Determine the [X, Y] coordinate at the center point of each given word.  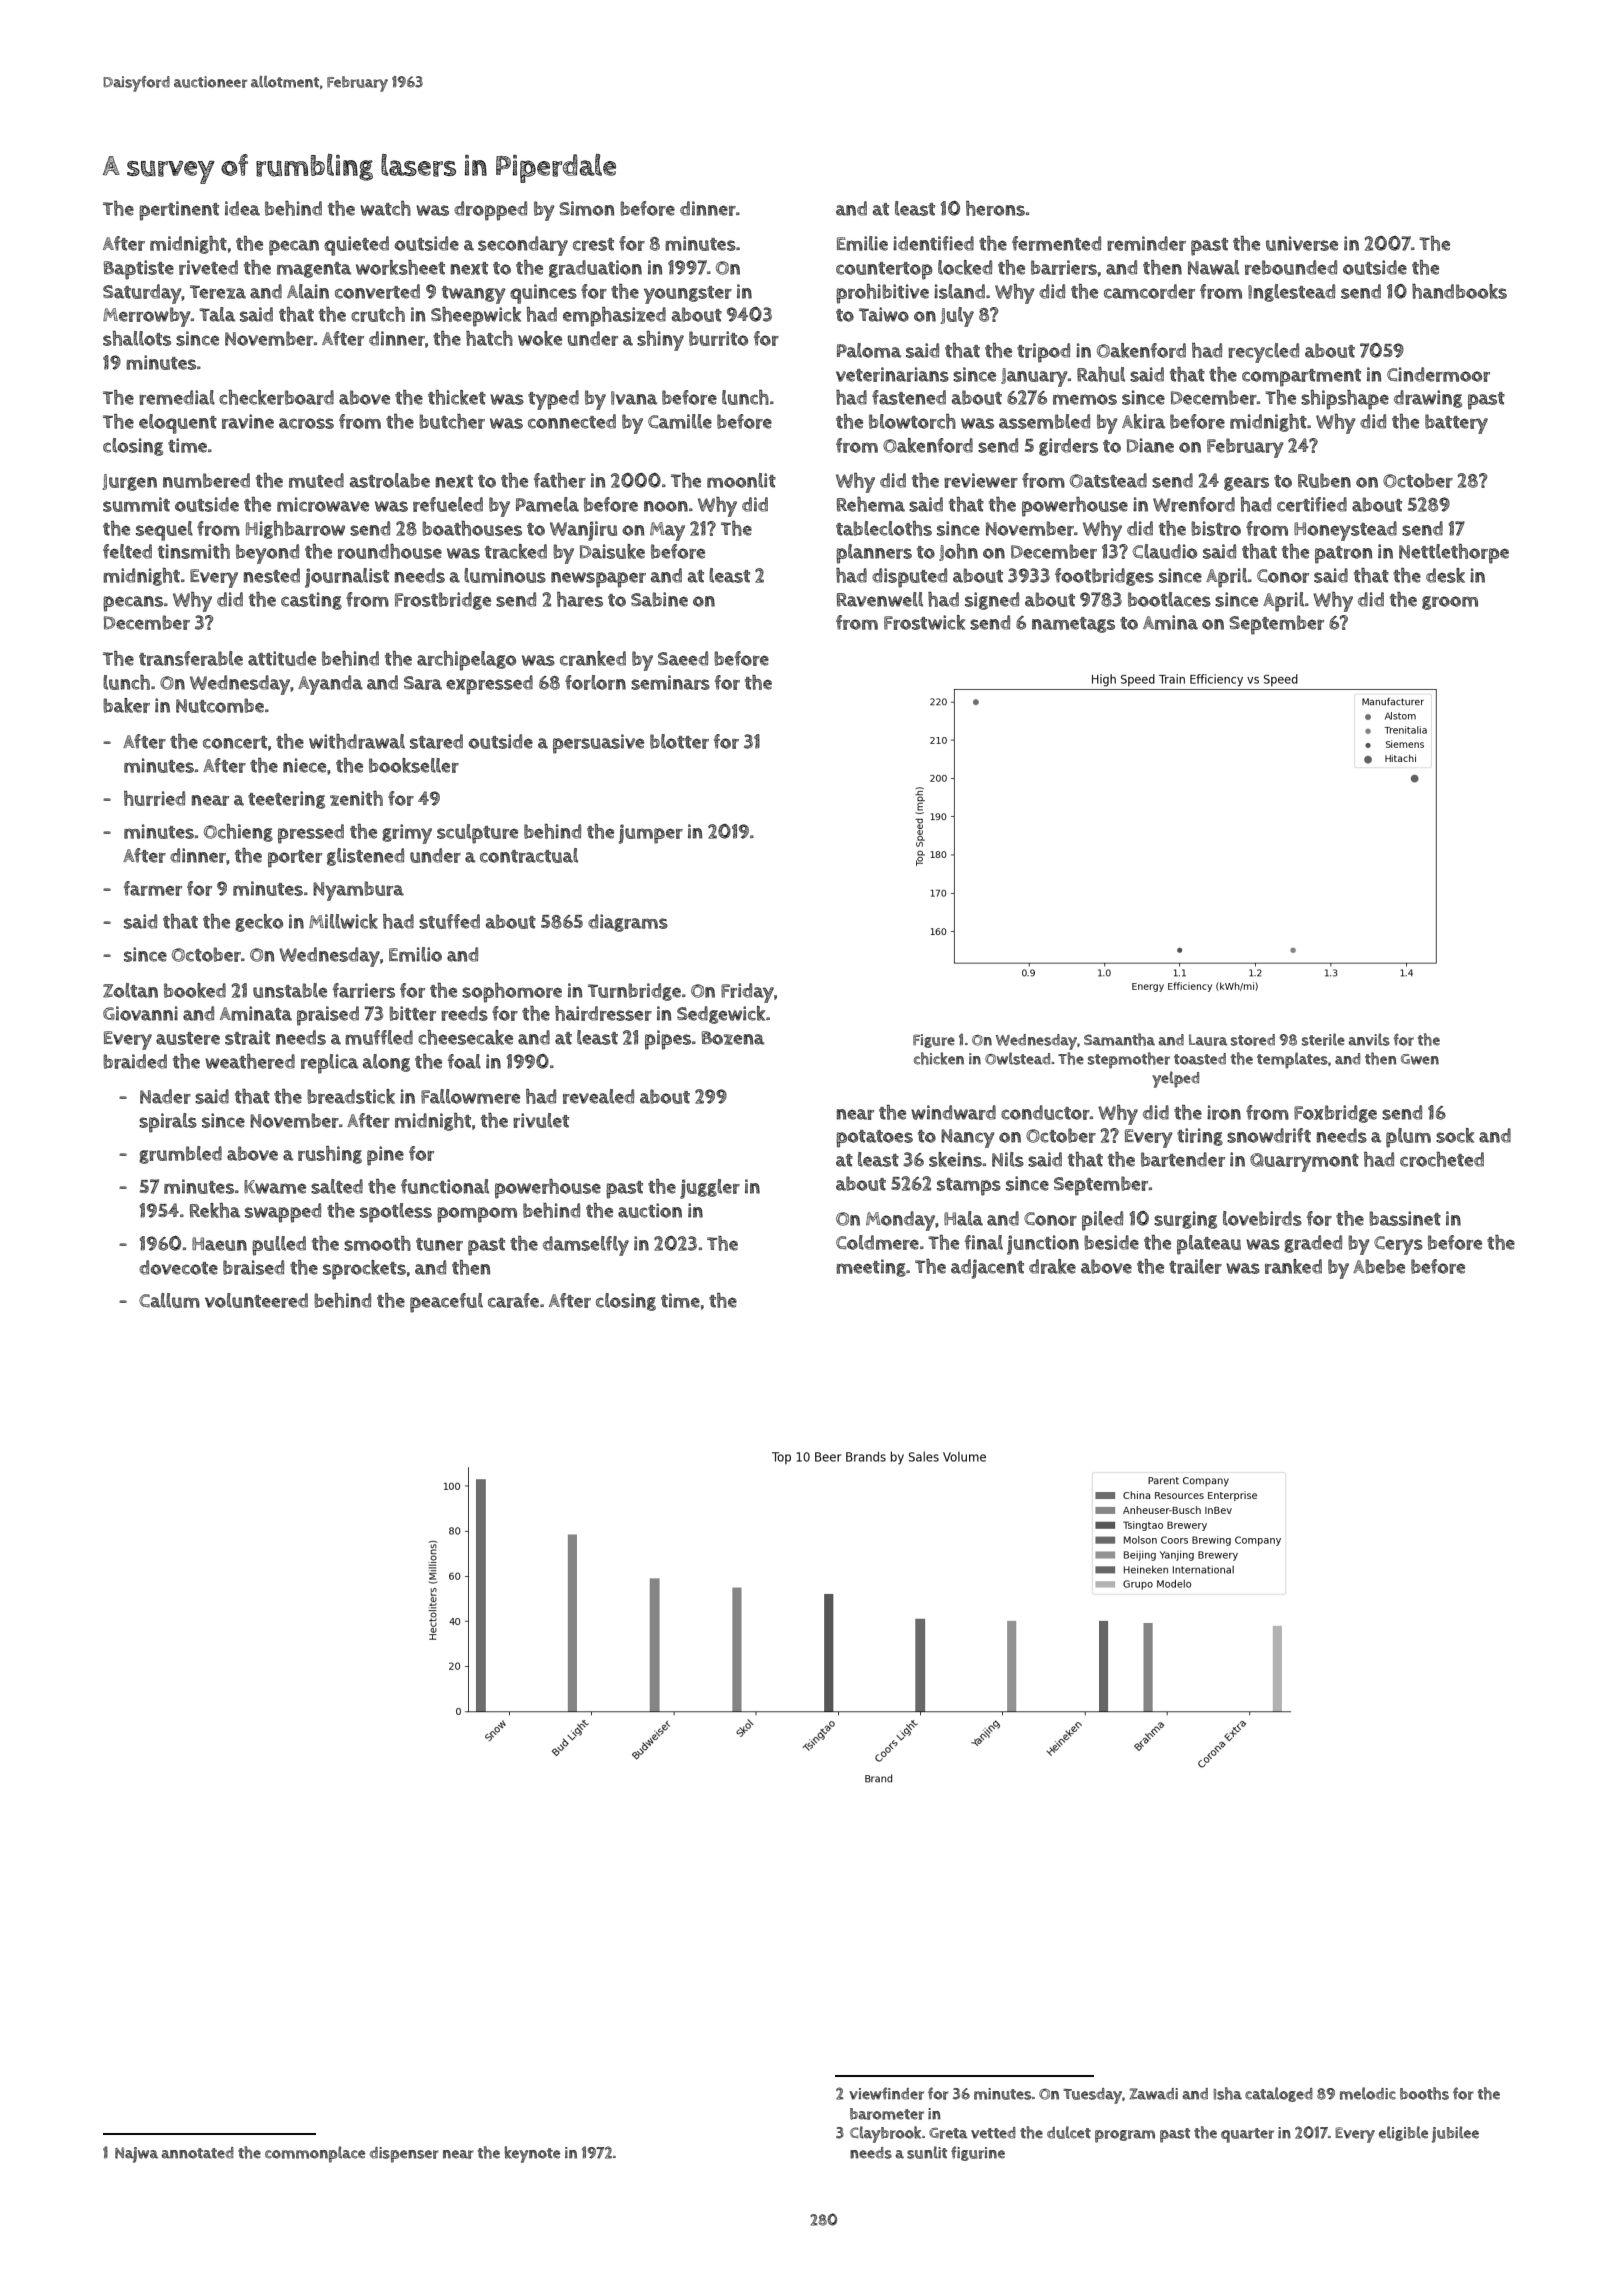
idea [242, 208]
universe [1302, 243]
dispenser [404, 2155]
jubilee [1455, 2134]
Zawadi [1153, 2094]
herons [995, 208]
